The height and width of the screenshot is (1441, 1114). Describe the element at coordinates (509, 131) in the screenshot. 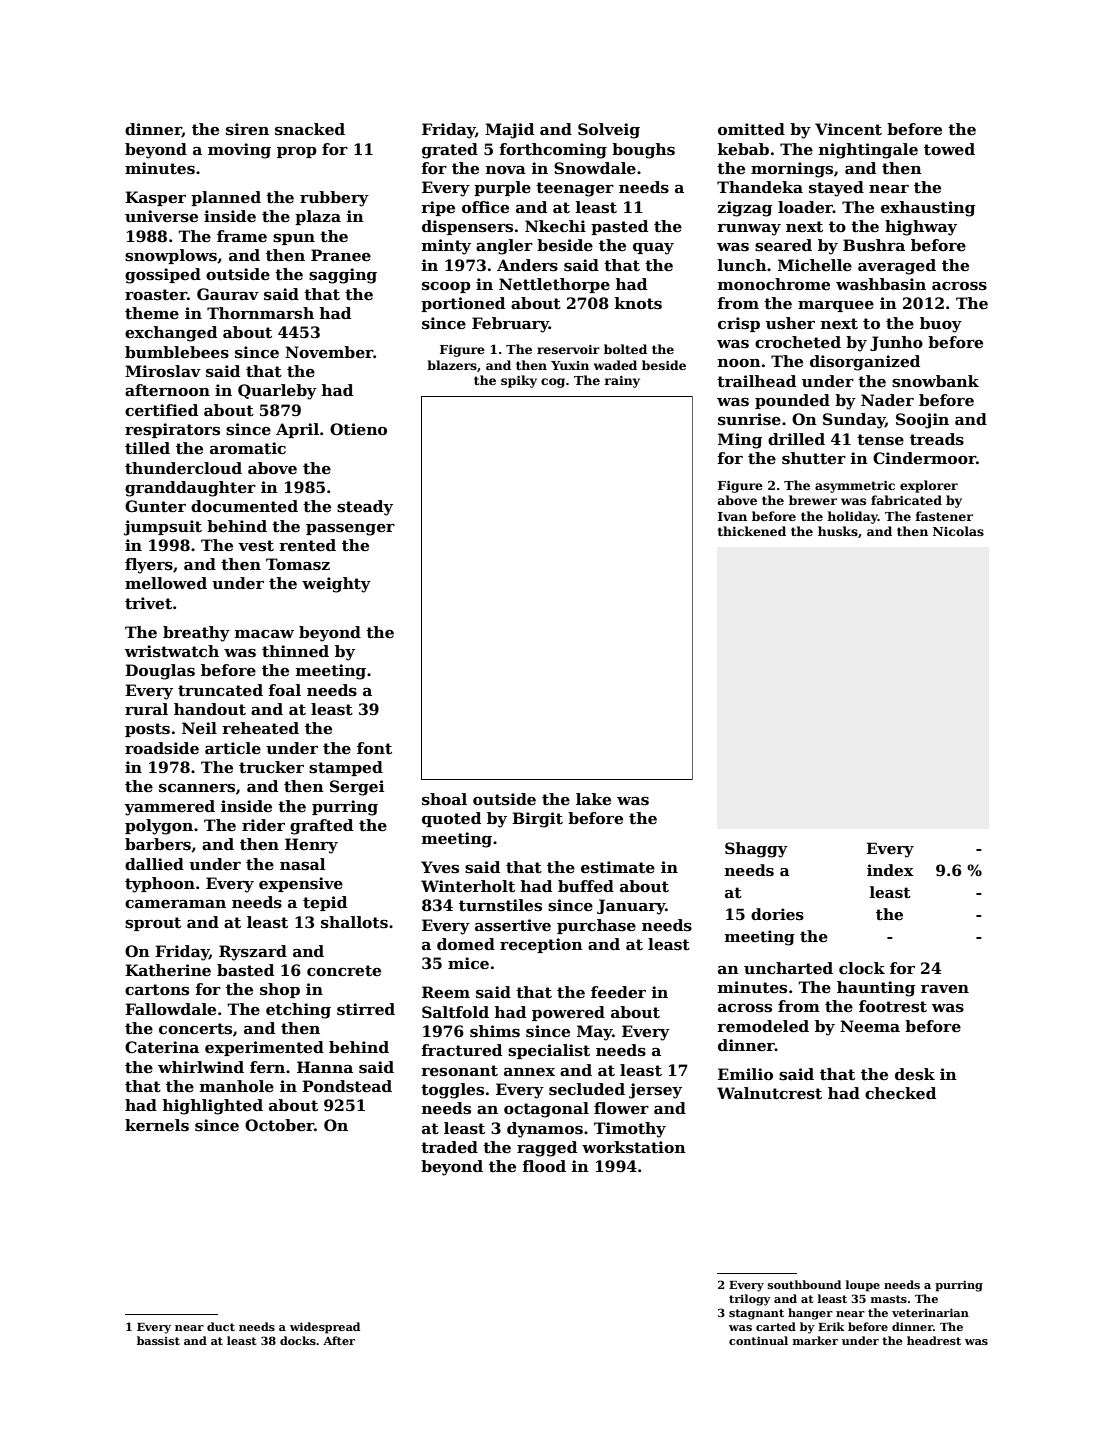

I see `Majid` at that location.
